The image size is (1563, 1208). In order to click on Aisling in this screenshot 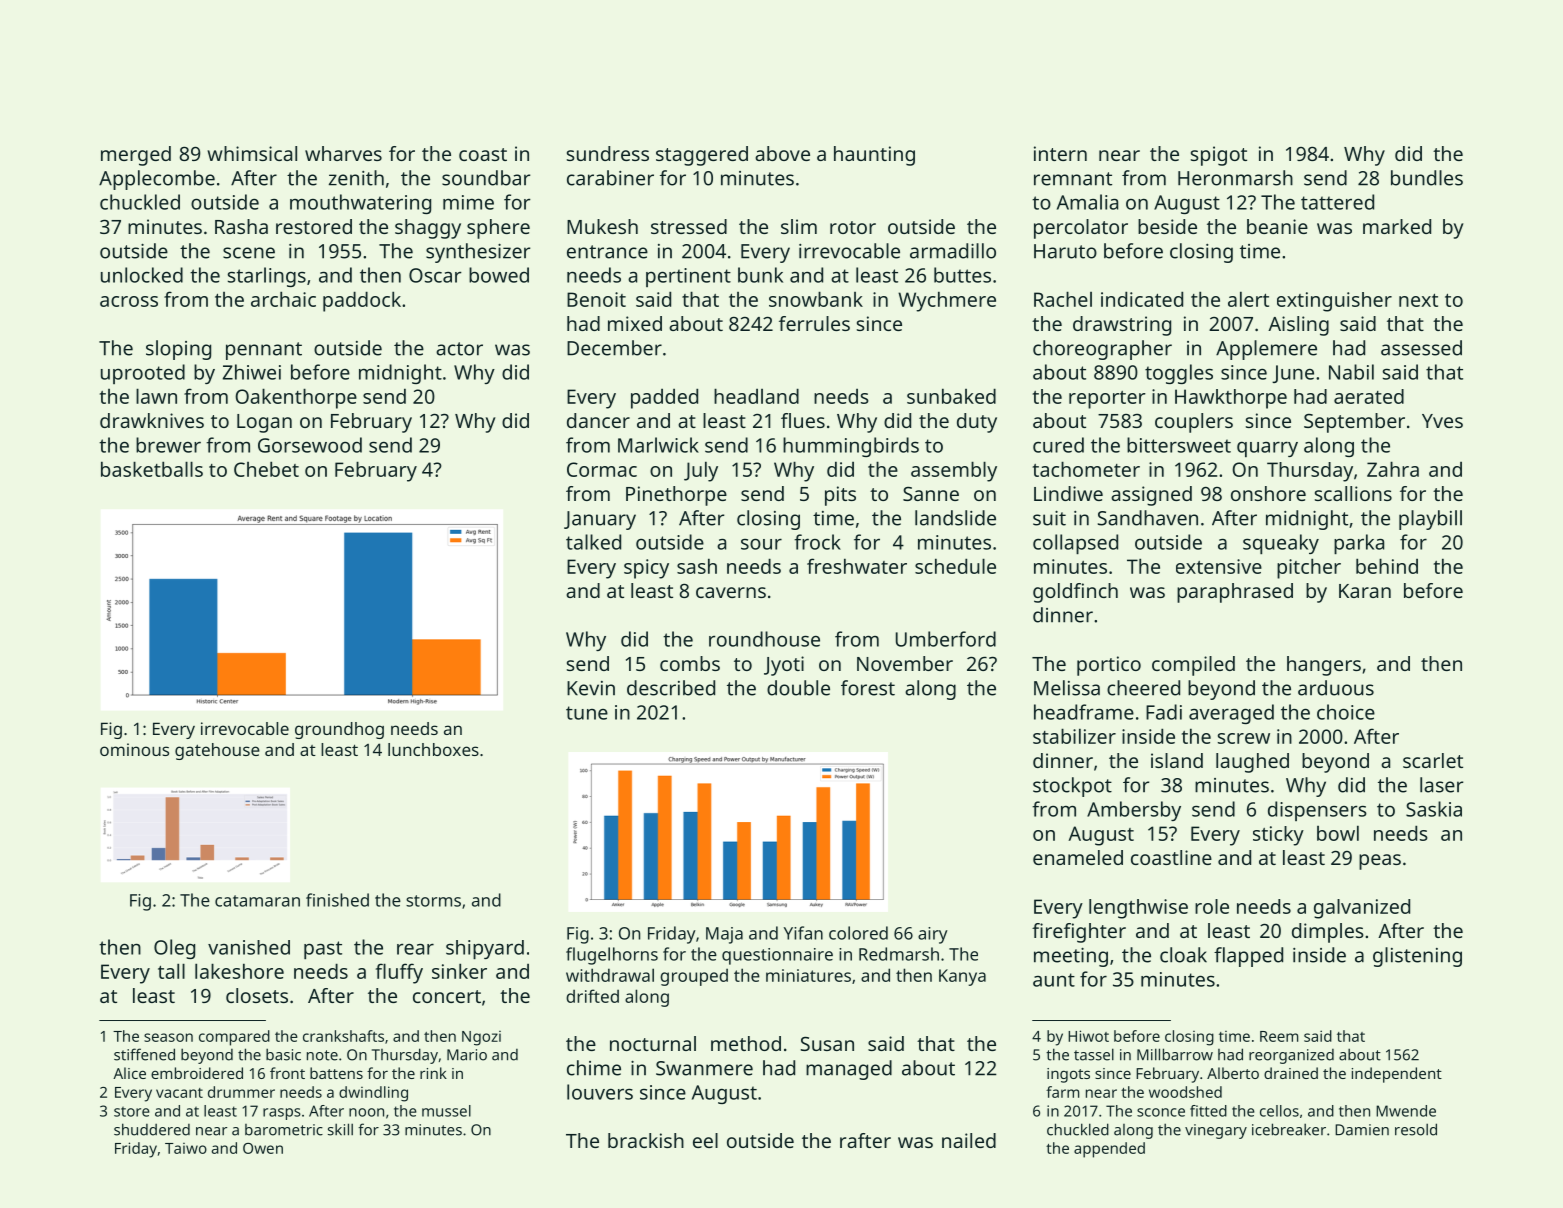, I will do `click(1298, 326)`.
